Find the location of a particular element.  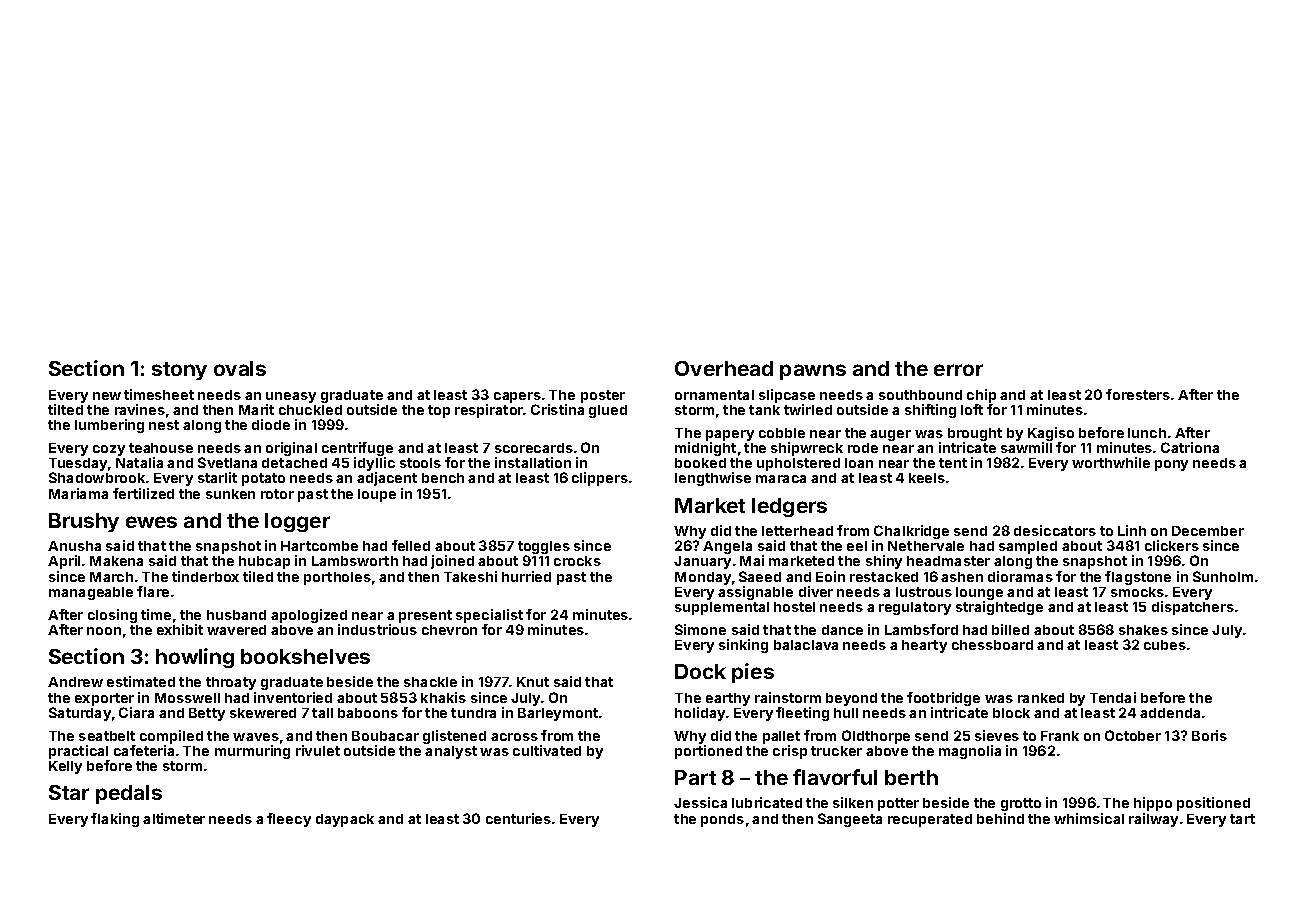

Takeshi is located at coordinates (470, 576).
